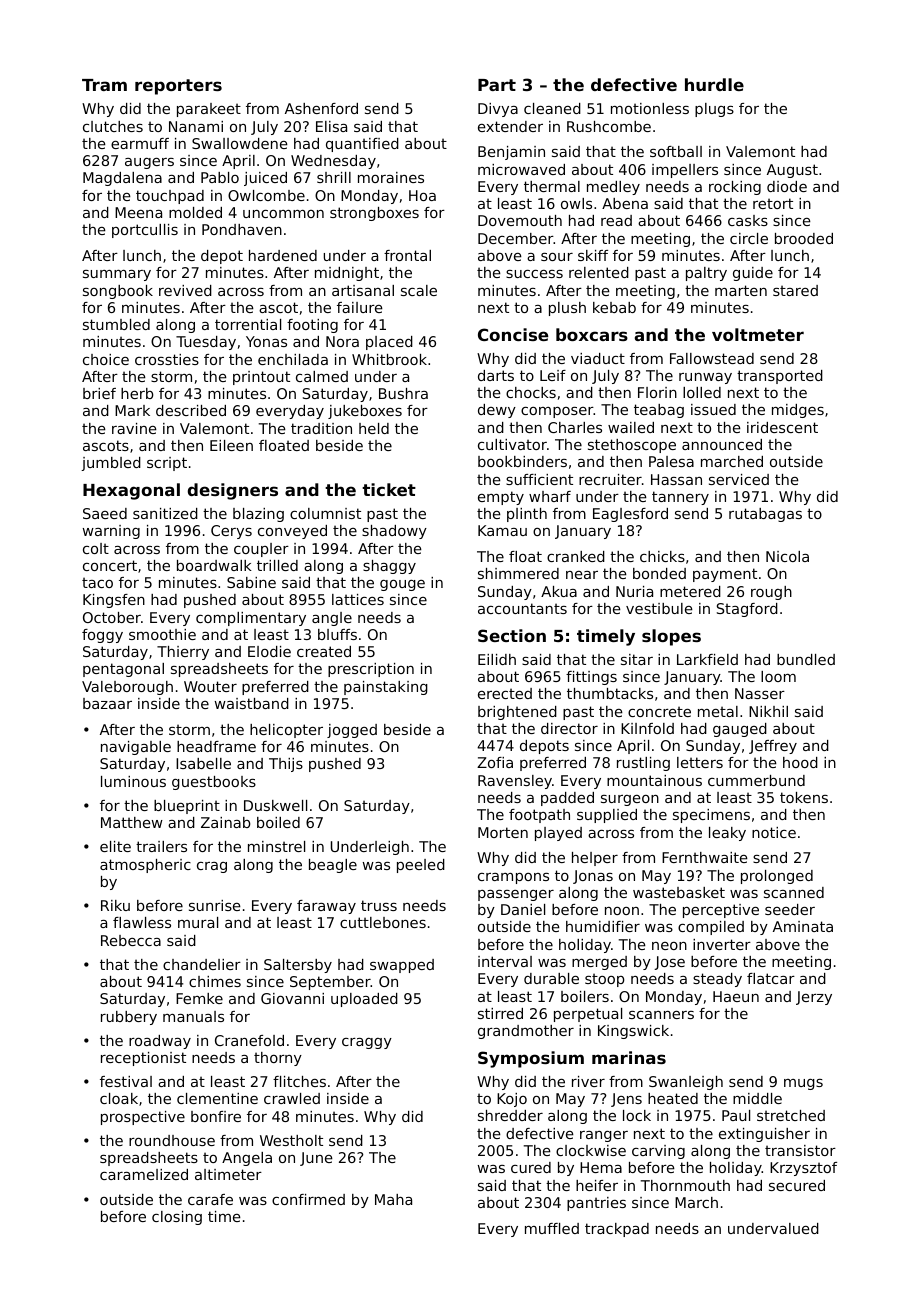  Describe the element at coordinates (269, 651) in the document. I see `Elodie` at that location.
